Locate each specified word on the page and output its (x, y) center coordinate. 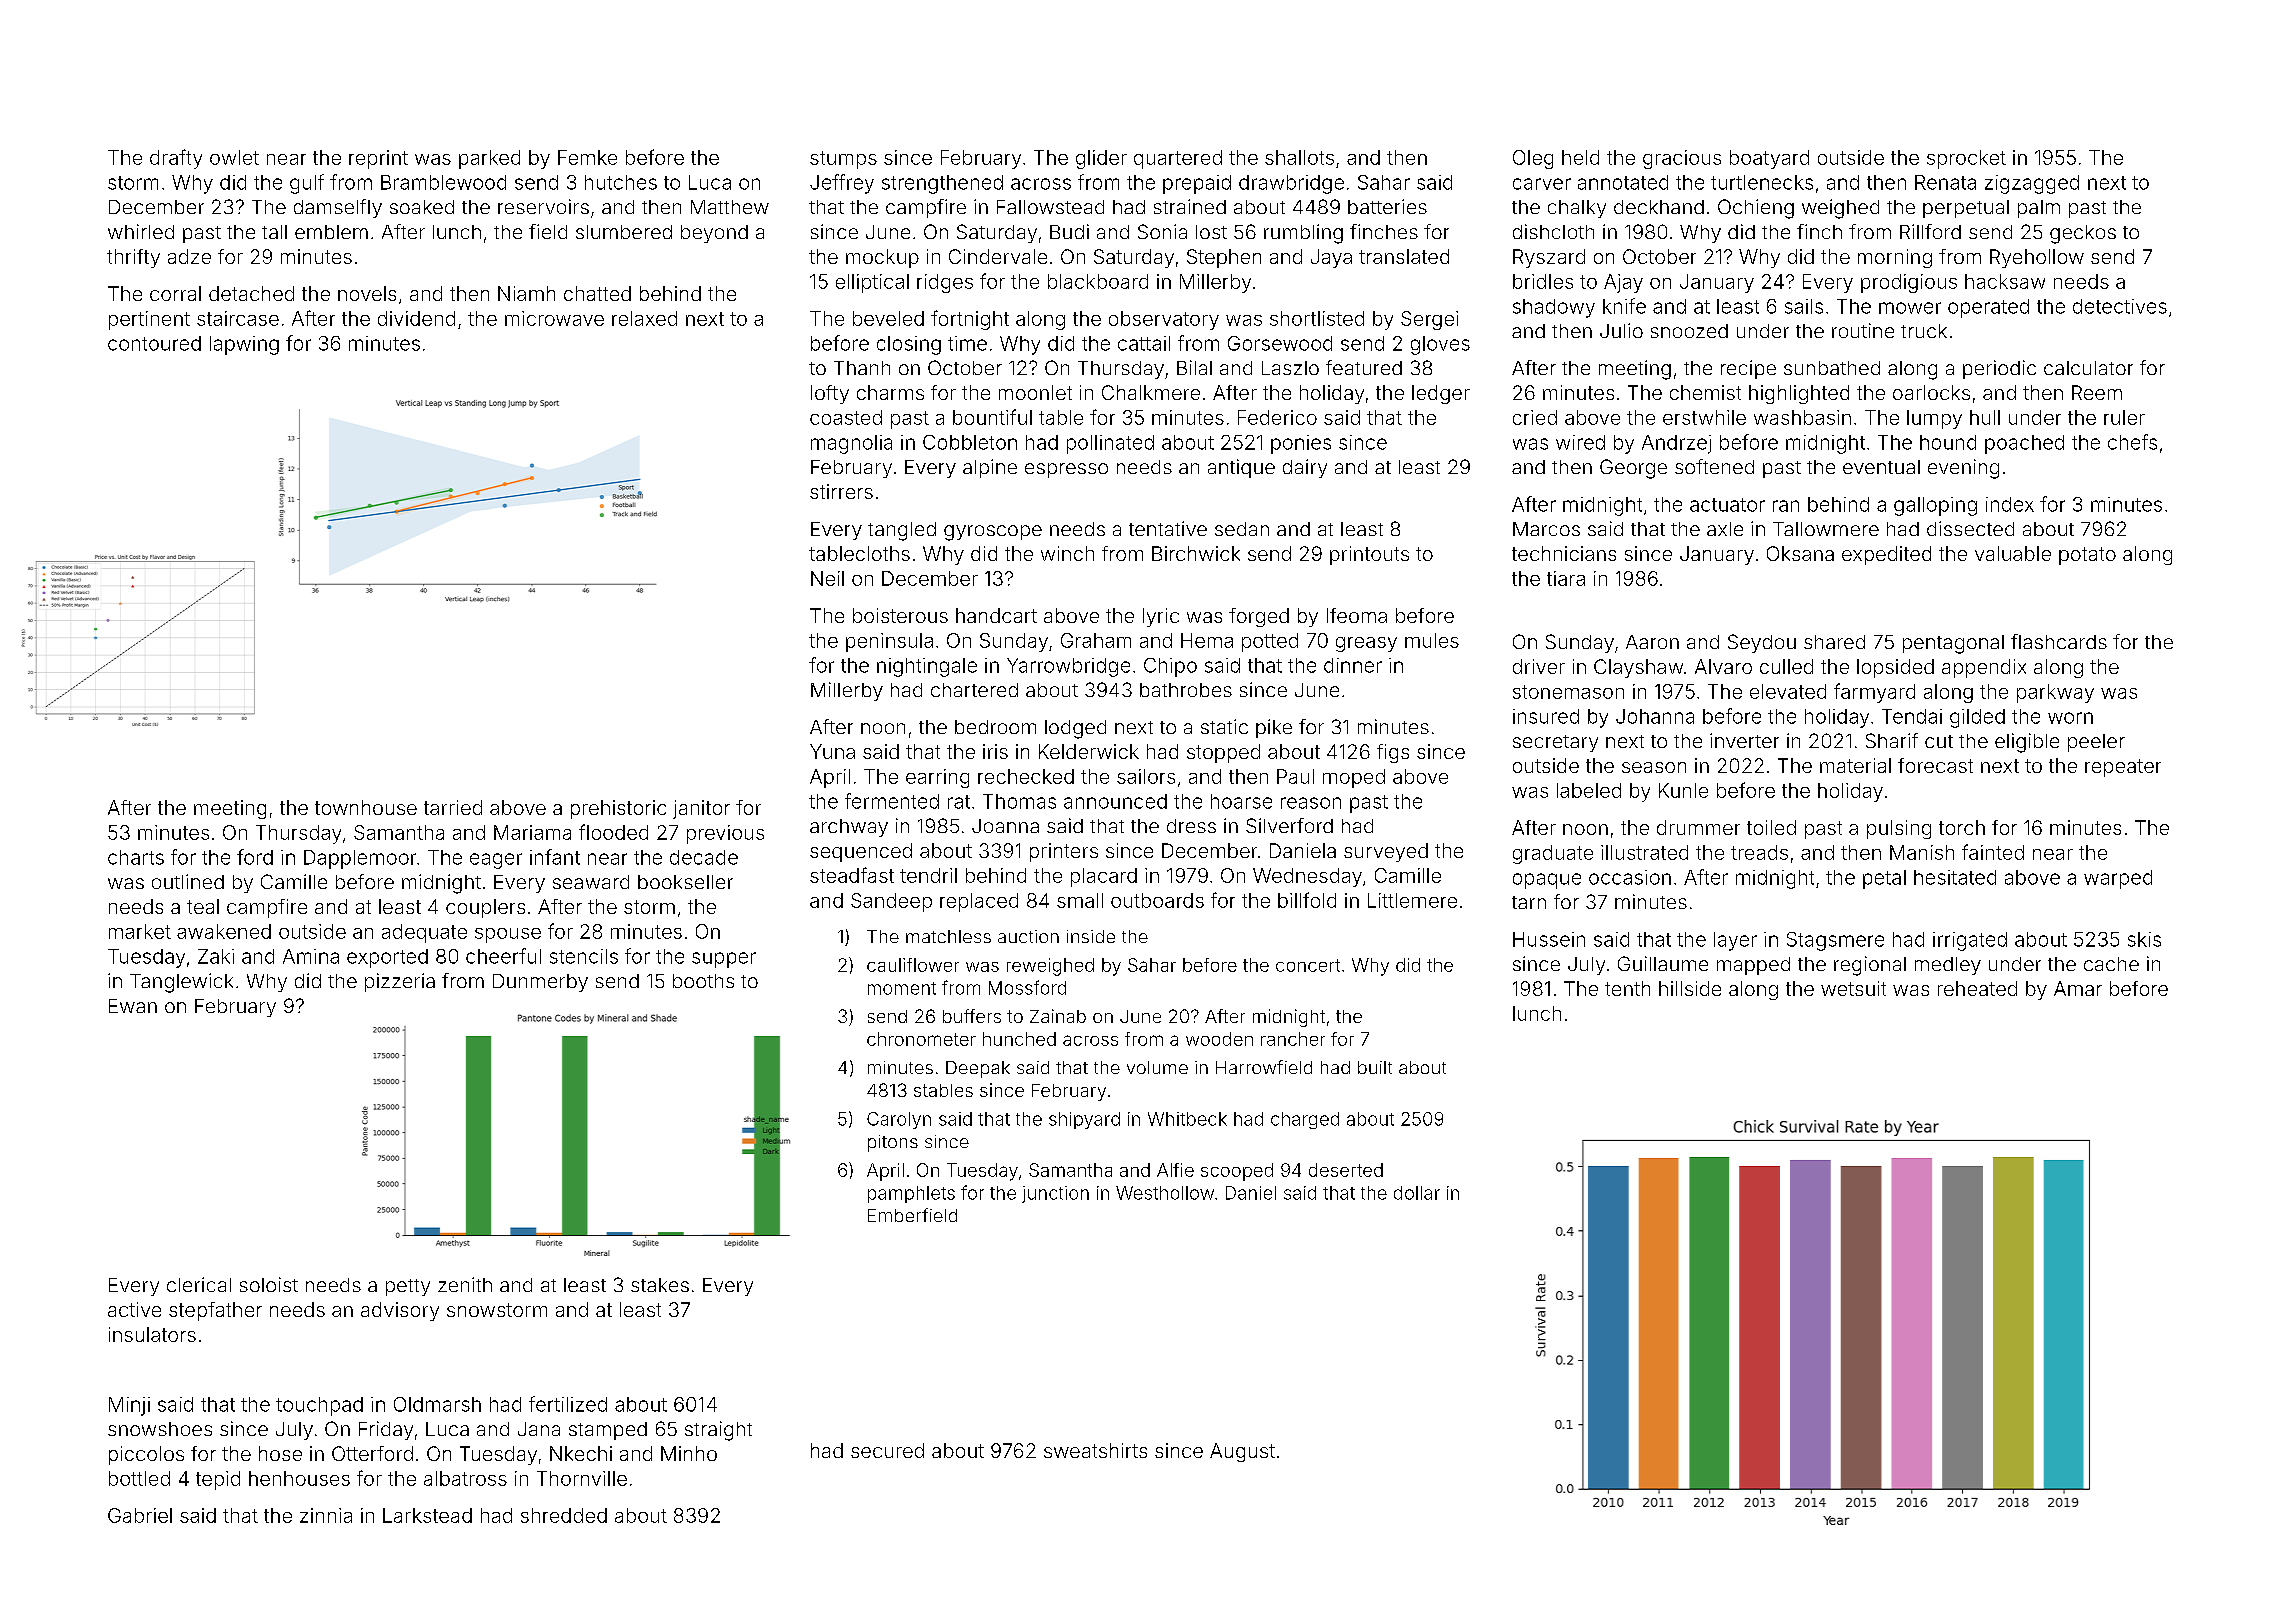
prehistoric (618, 809)
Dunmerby (540, 983)
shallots (1299, 157)
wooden (1219, 1039)
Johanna (1655, 716)
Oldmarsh (437, 1404)
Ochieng (1756, 209)
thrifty (133, 258)
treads (1759, 852)
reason (1311, 803)
